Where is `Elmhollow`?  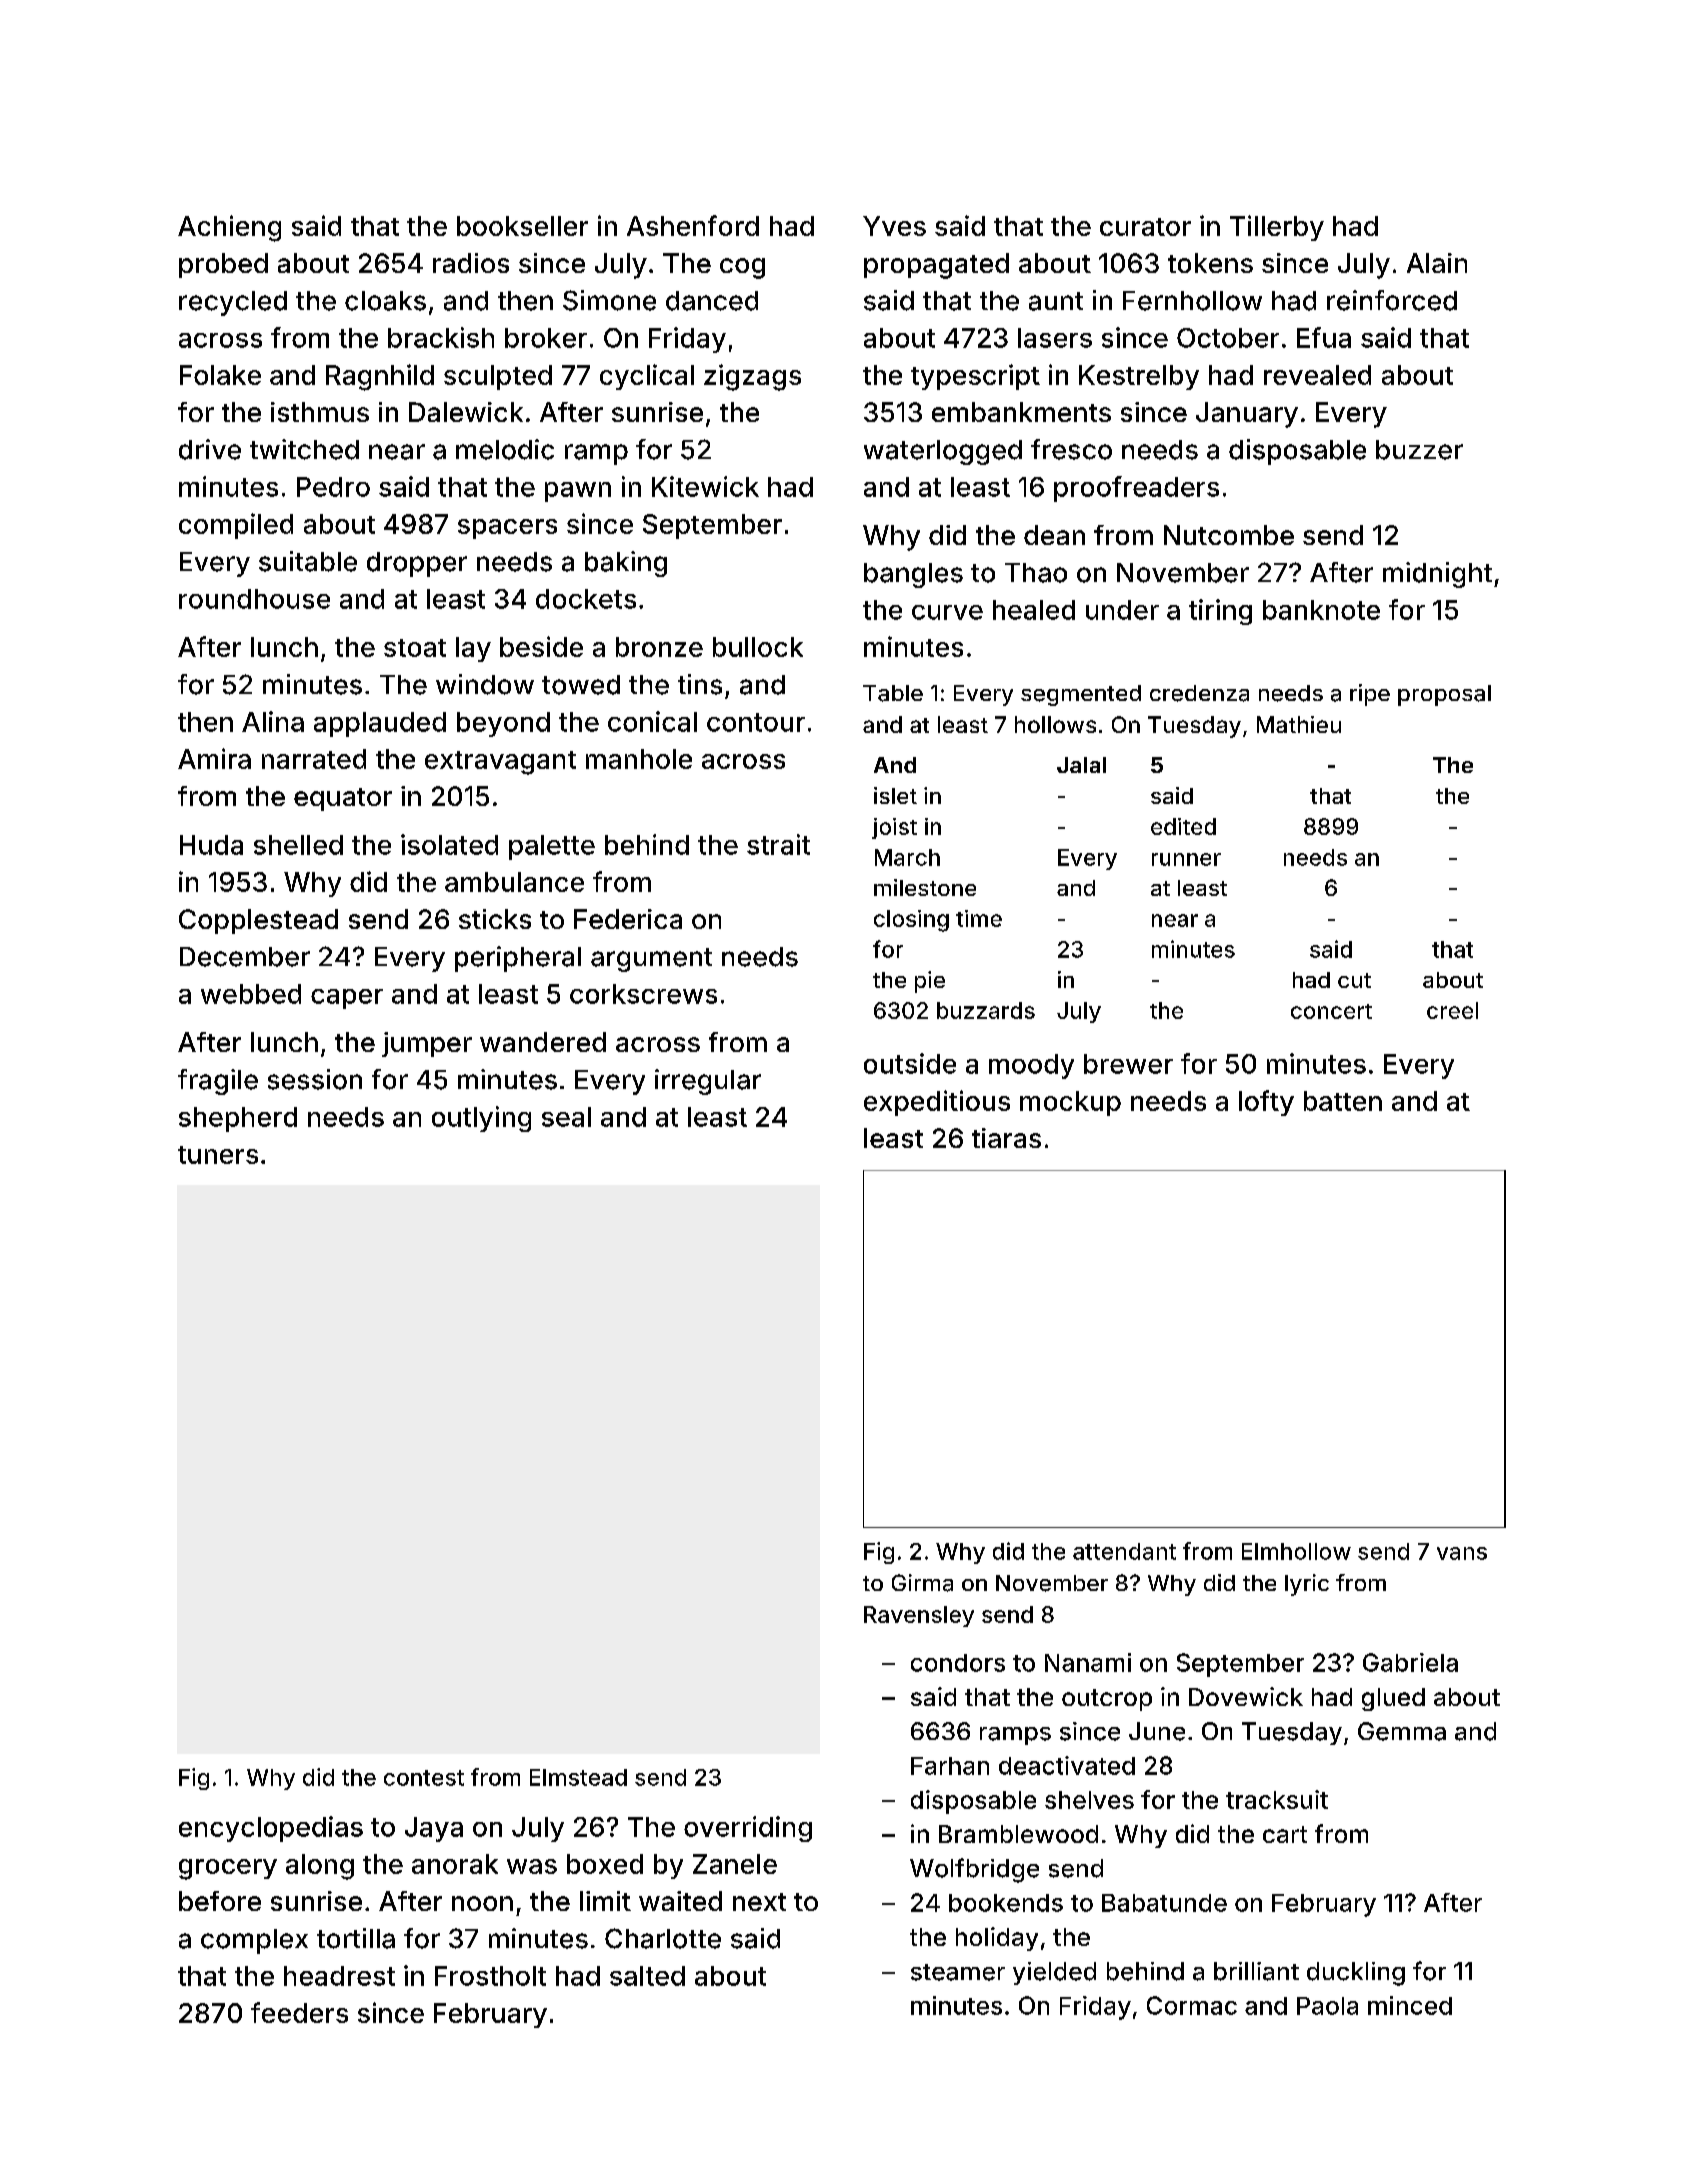 Elmhollow is located at coordinates (1296, 1551).
